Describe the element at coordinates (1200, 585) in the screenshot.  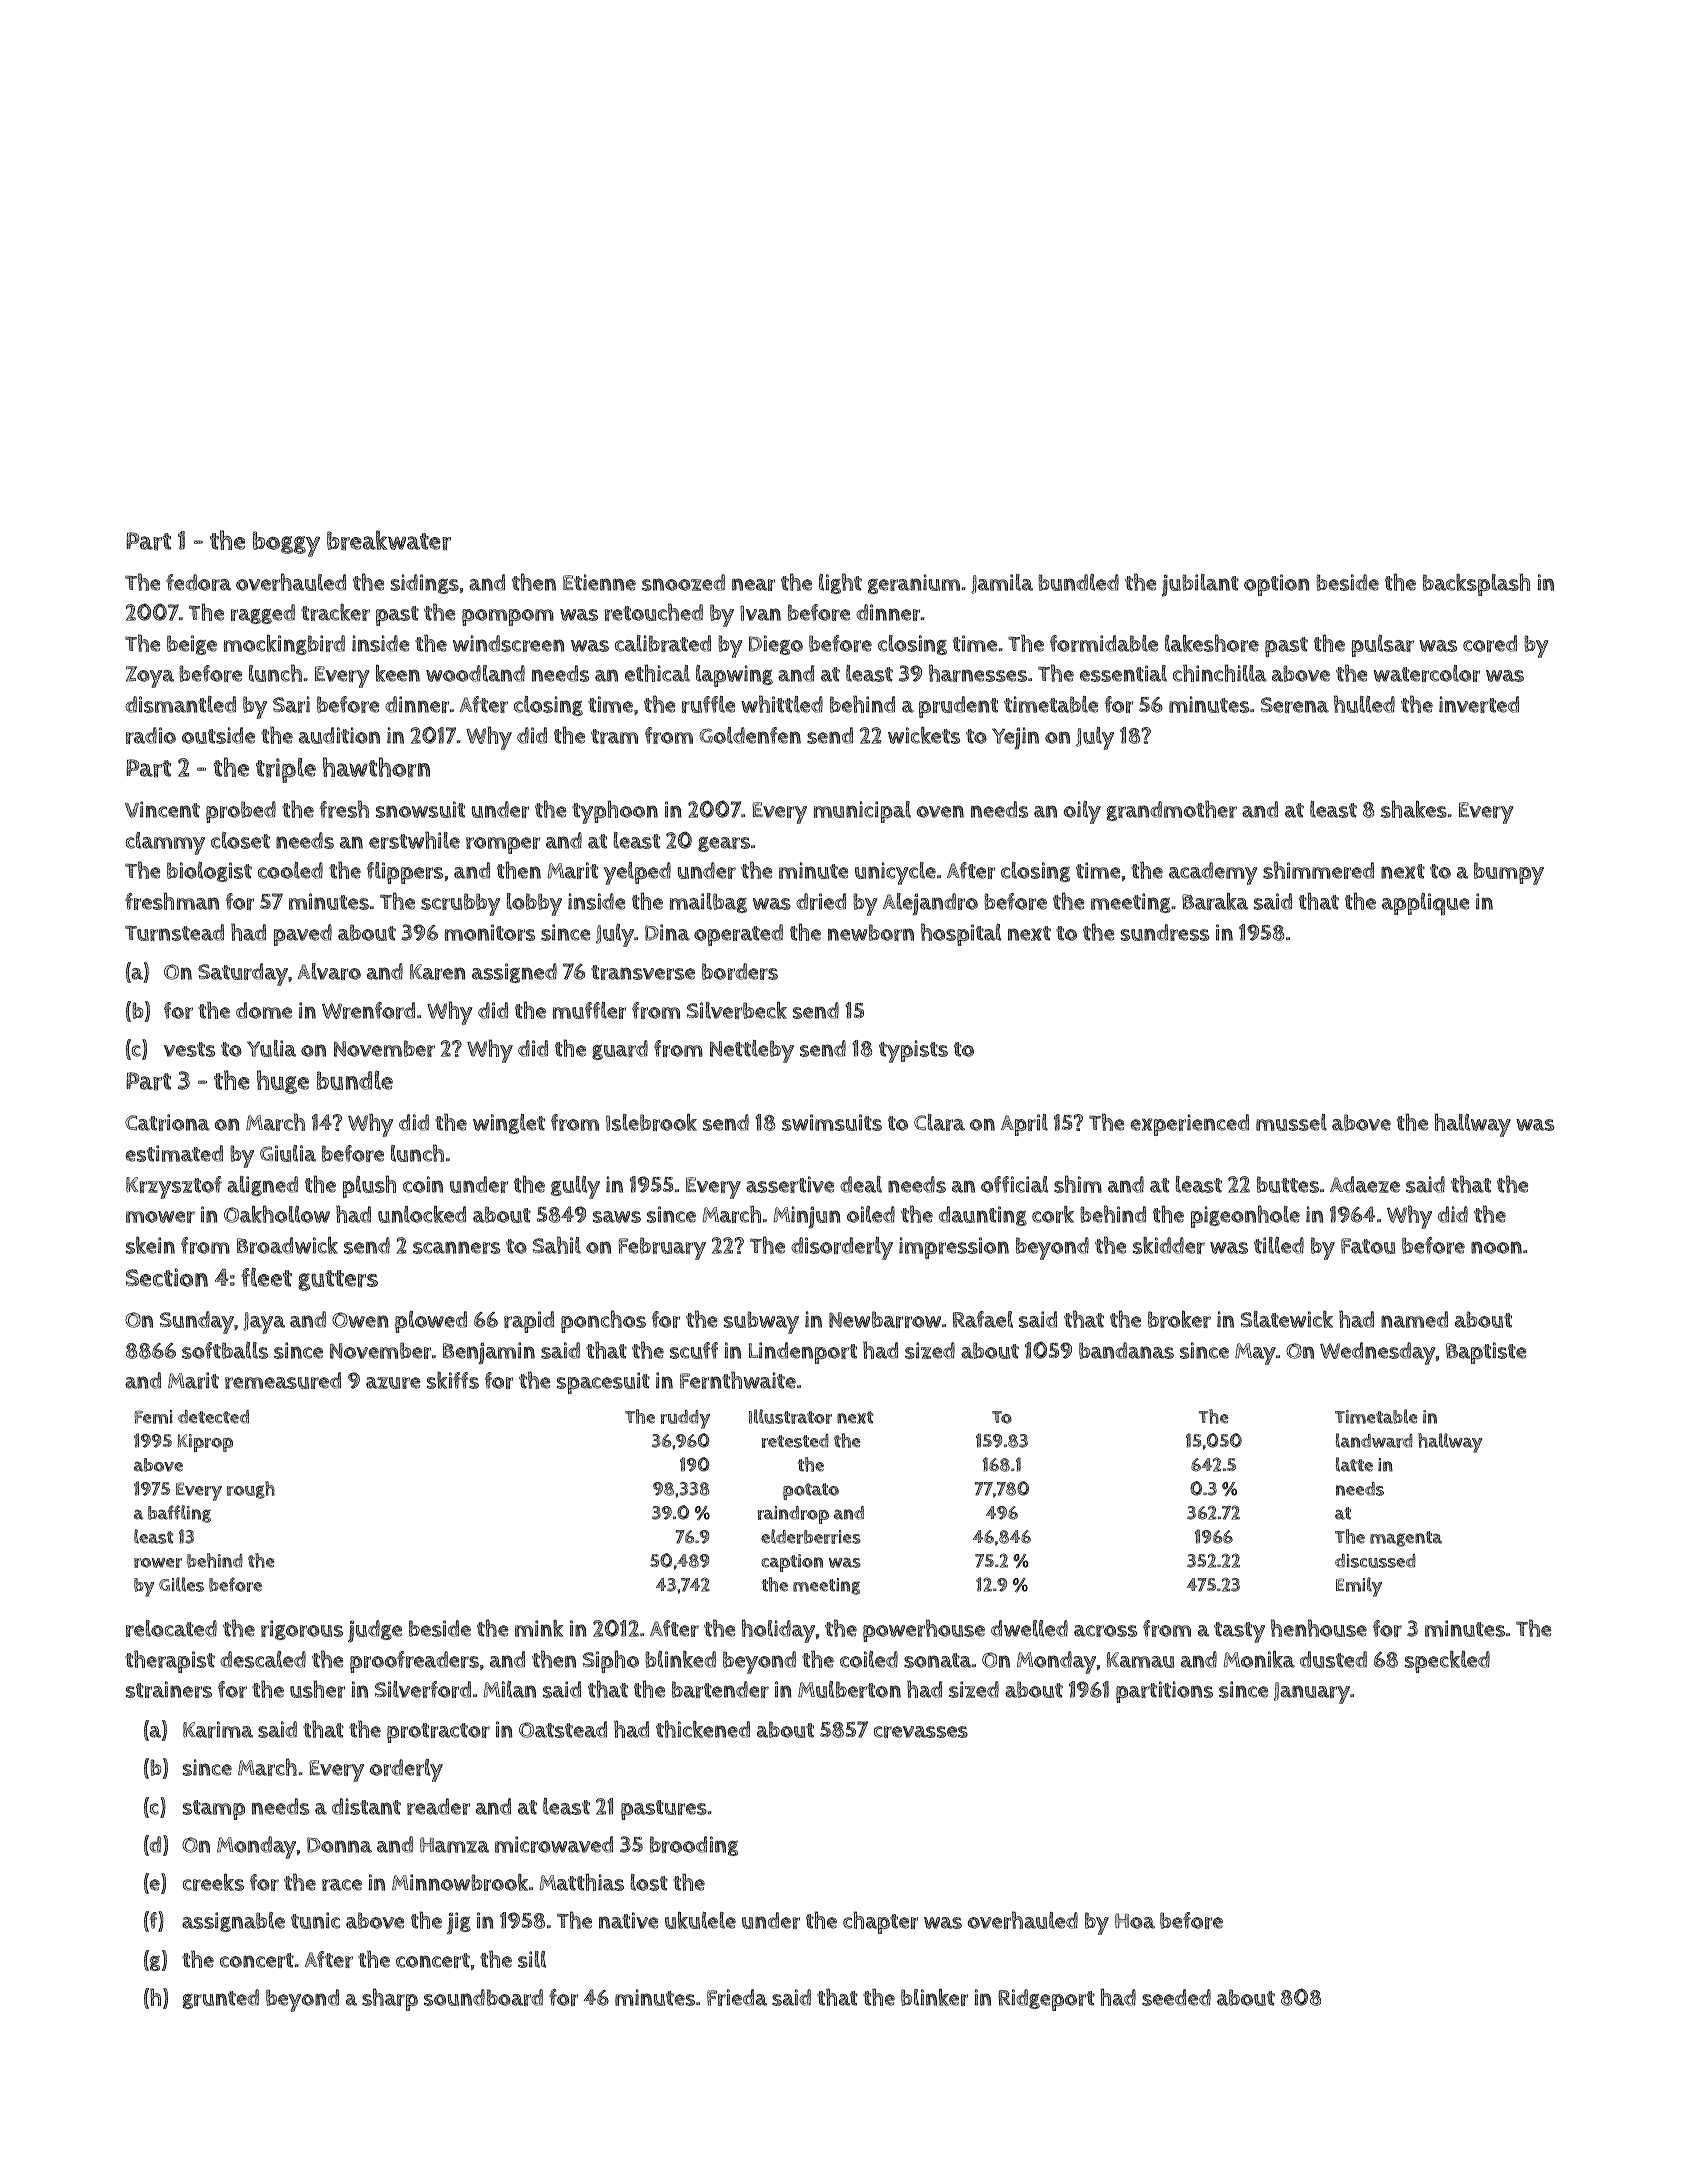
I see `jubilant` at that location.
